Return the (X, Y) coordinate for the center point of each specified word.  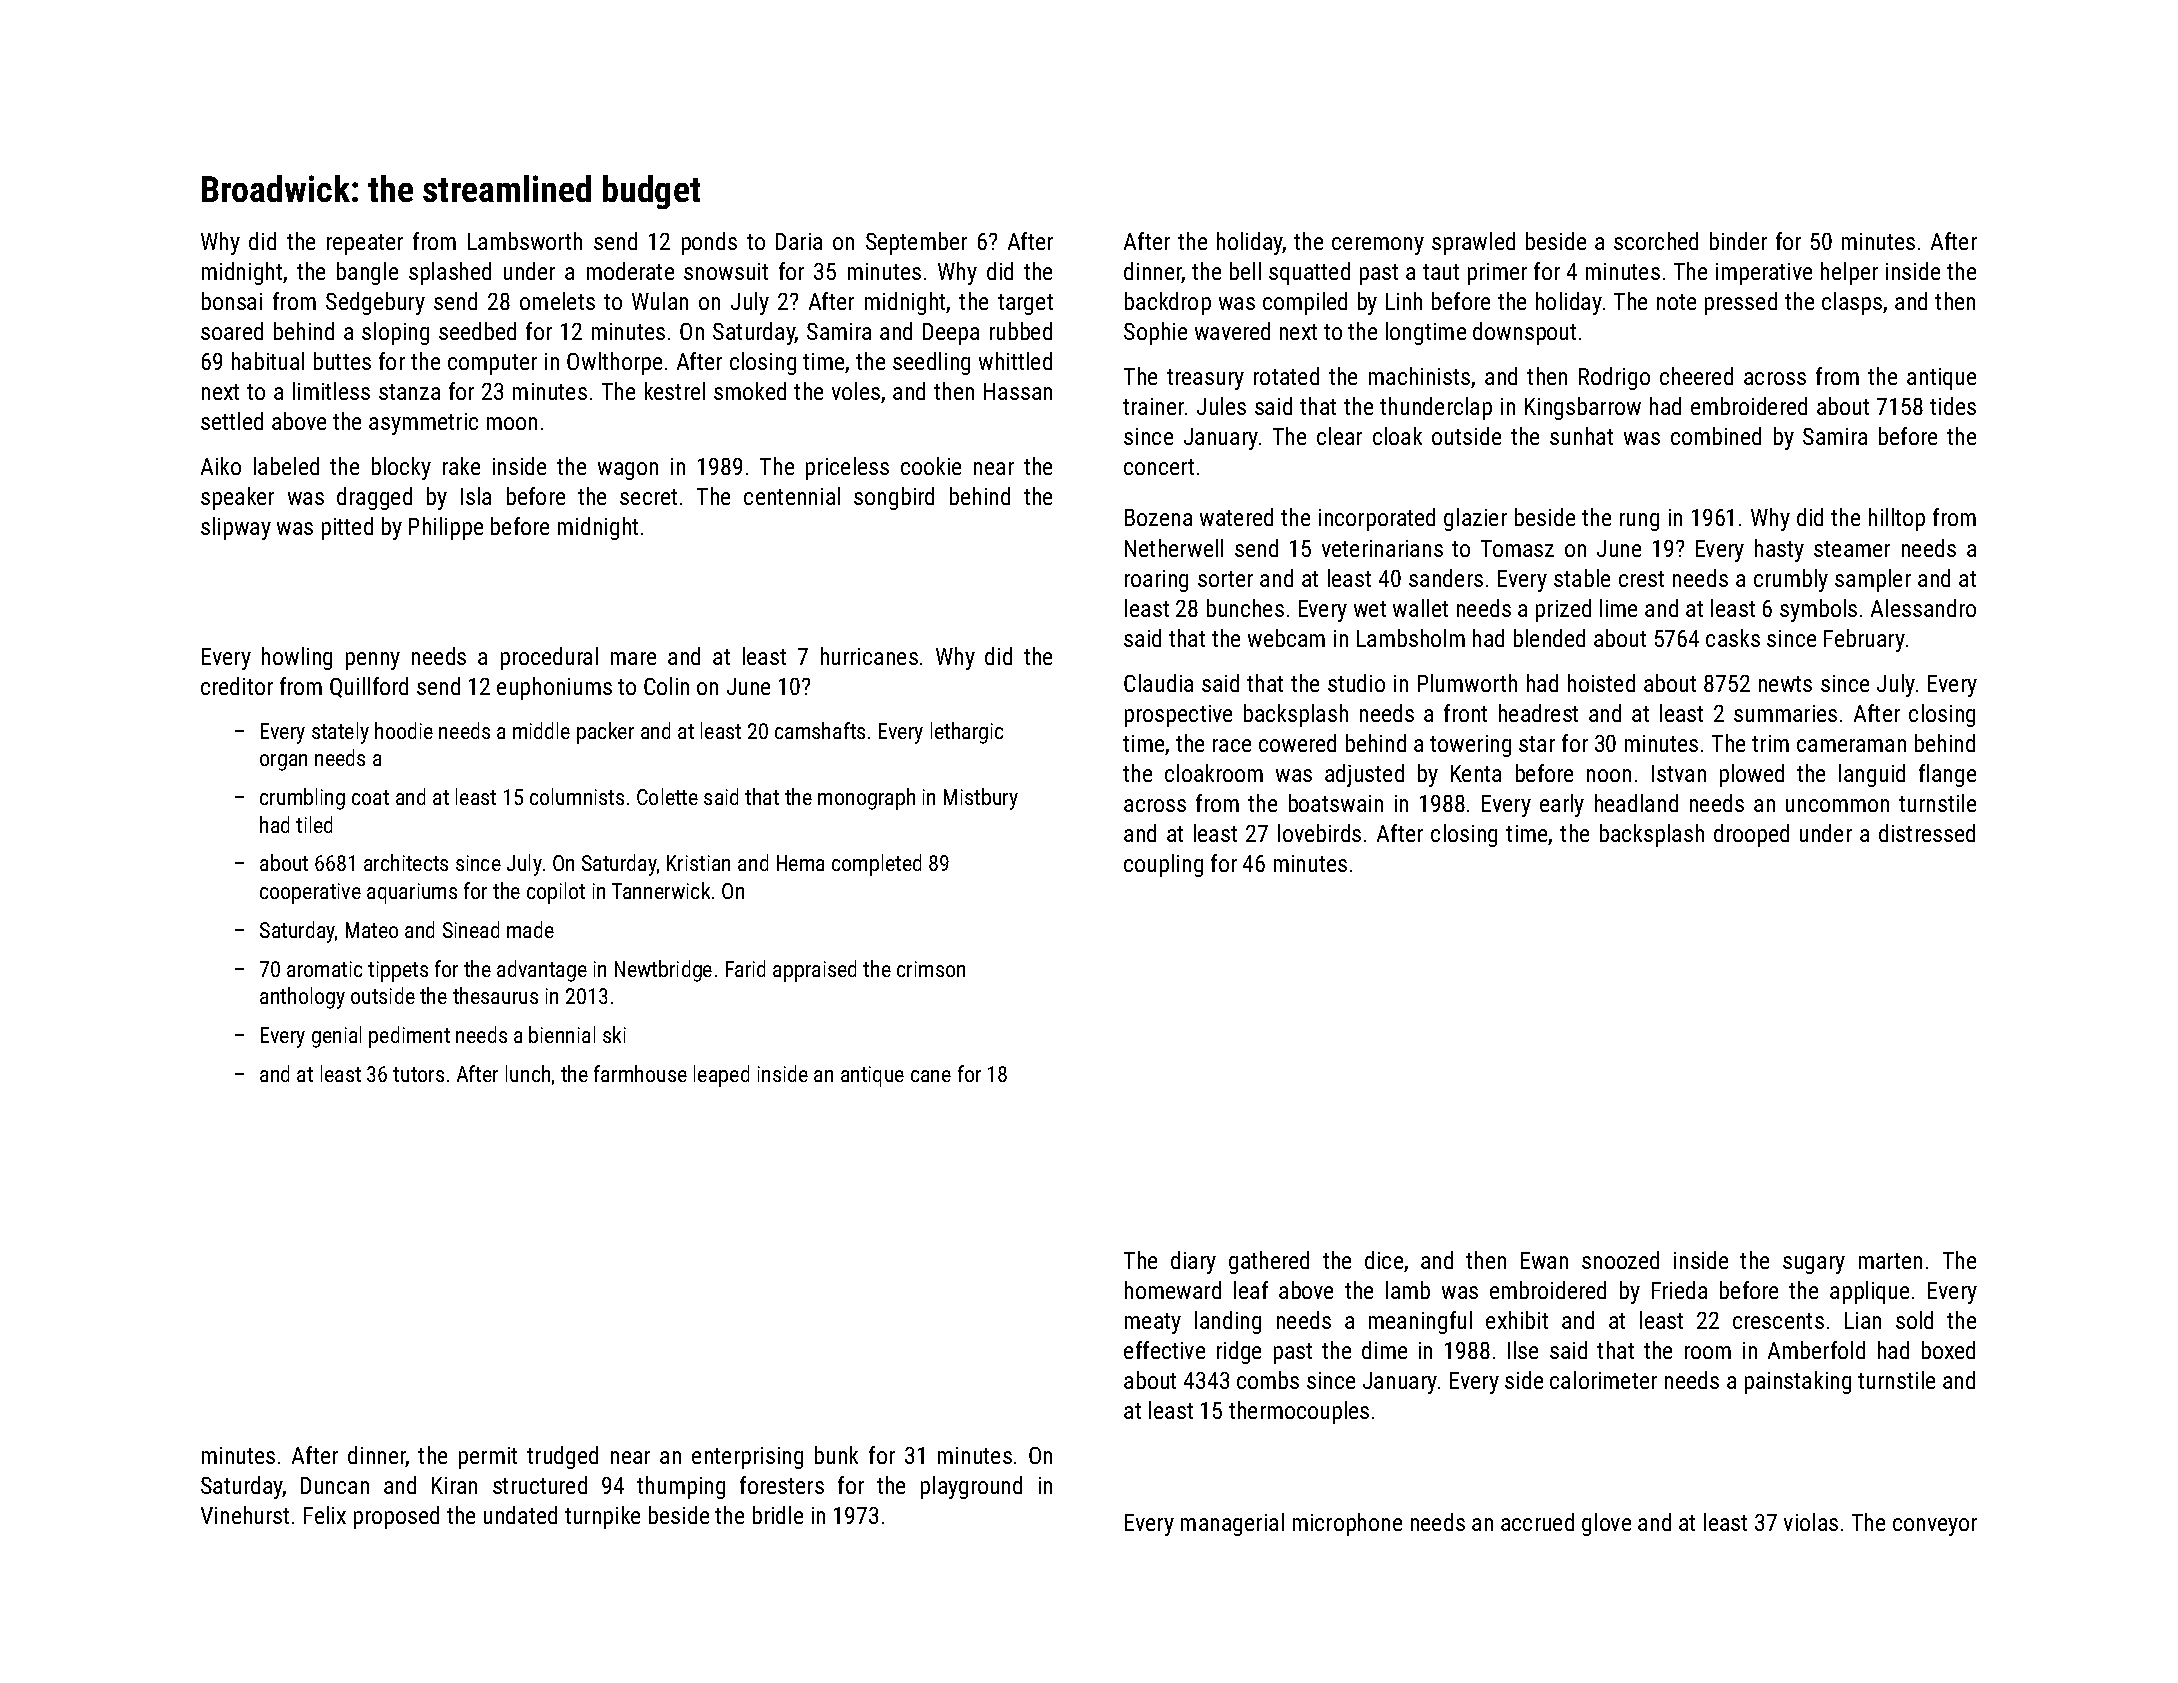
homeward (1173, 1290)
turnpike (602, 1517)
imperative (1764, 274)
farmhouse (640, 1073)
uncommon (1837, 805)
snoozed (1620, 1260)
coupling (1163, 865)
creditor (237, 686)
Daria (799, 241)
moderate (630, 271)
